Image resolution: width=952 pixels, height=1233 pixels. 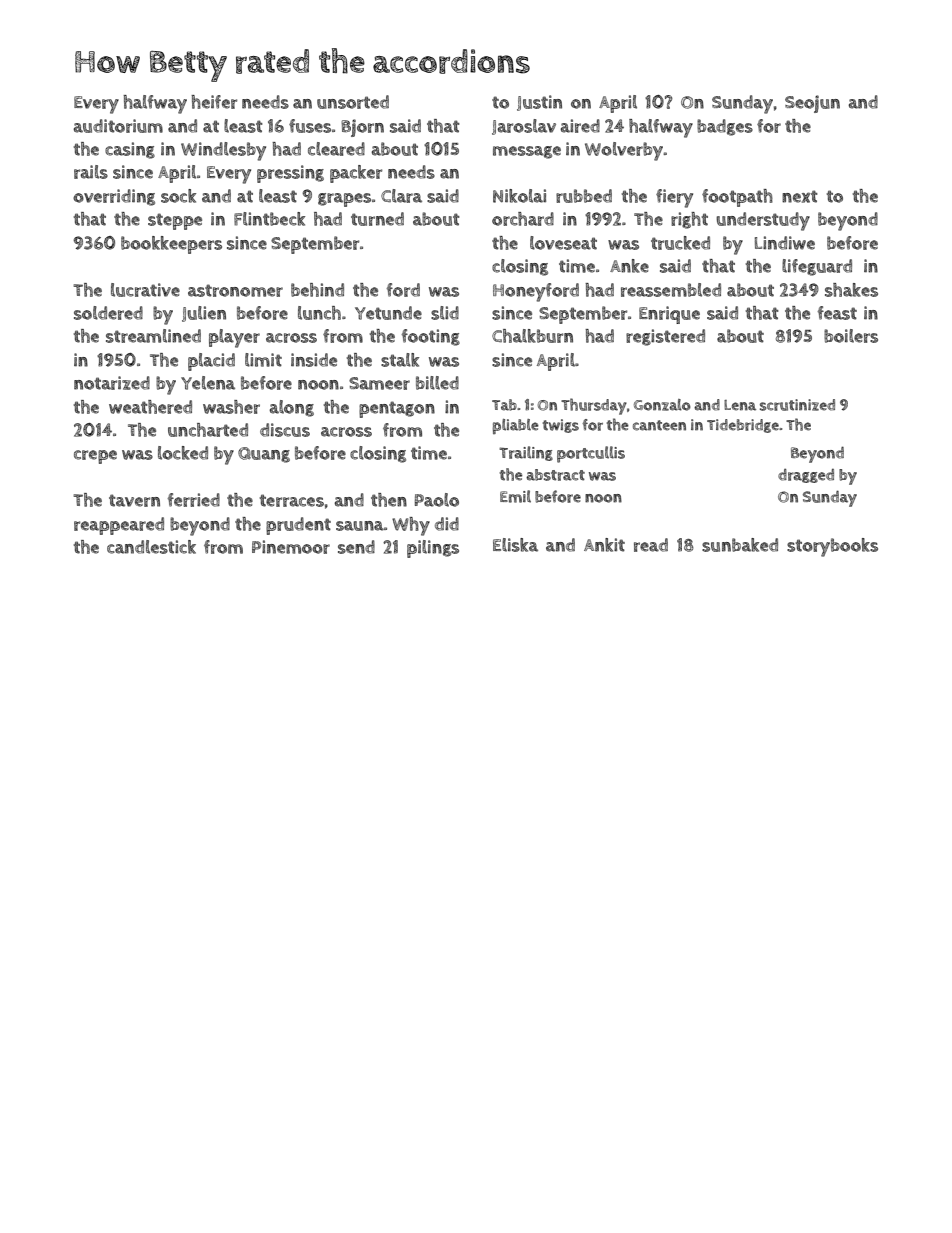 I want to click on twigs, so click(x=561, y=426).
